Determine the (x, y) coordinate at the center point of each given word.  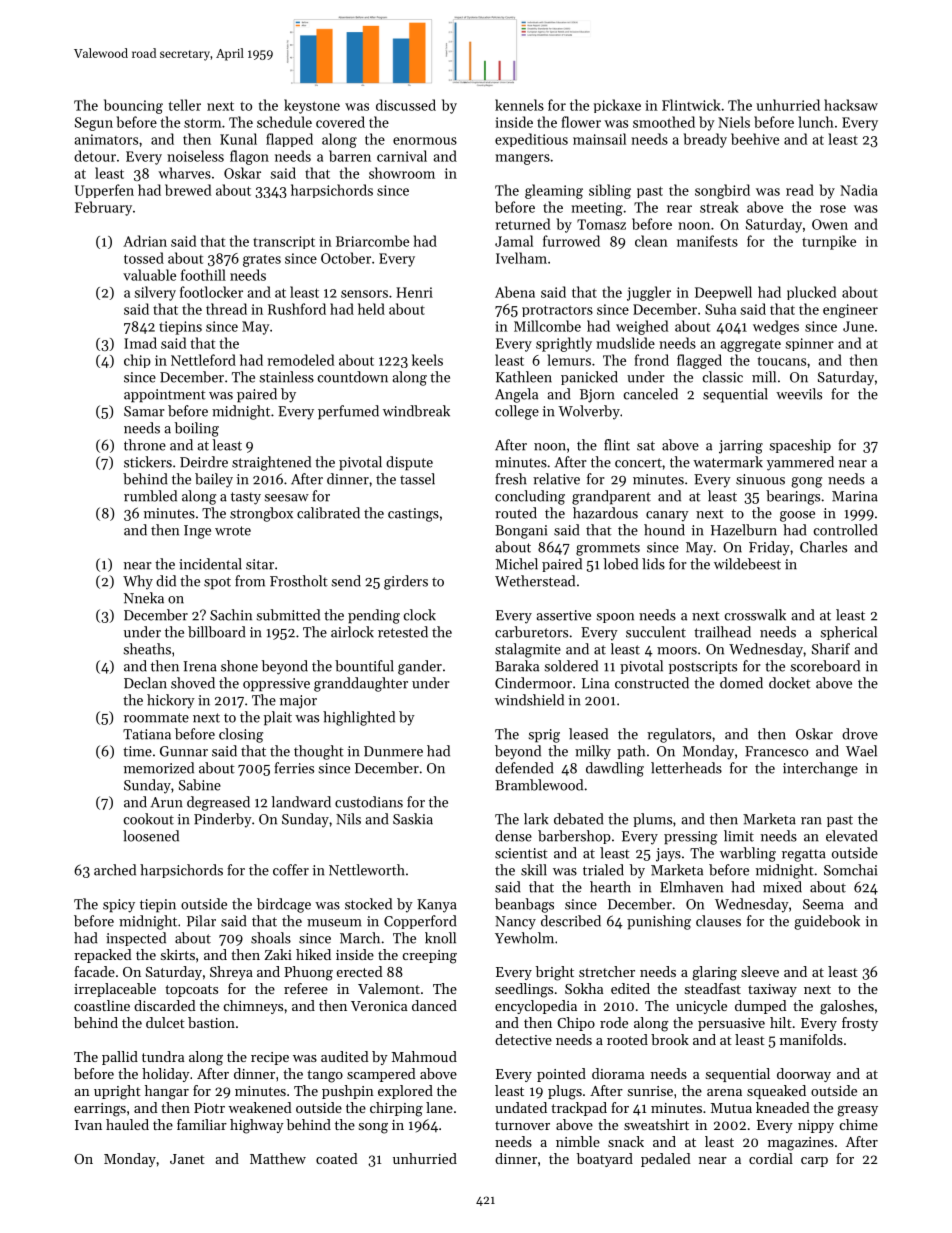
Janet (187, 1159)
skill (534, 870)
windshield (529, 700)
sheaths (147, 649)
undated (521, 1107)
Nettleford (203, 360)
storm (202, 123)
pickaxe (617, 106)
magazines (801, 1144)
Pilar (201, 921)
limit (739, 836)
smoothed (664, 122)
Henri (414, 292)
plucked (811, 293)
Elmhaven (691, 887)
